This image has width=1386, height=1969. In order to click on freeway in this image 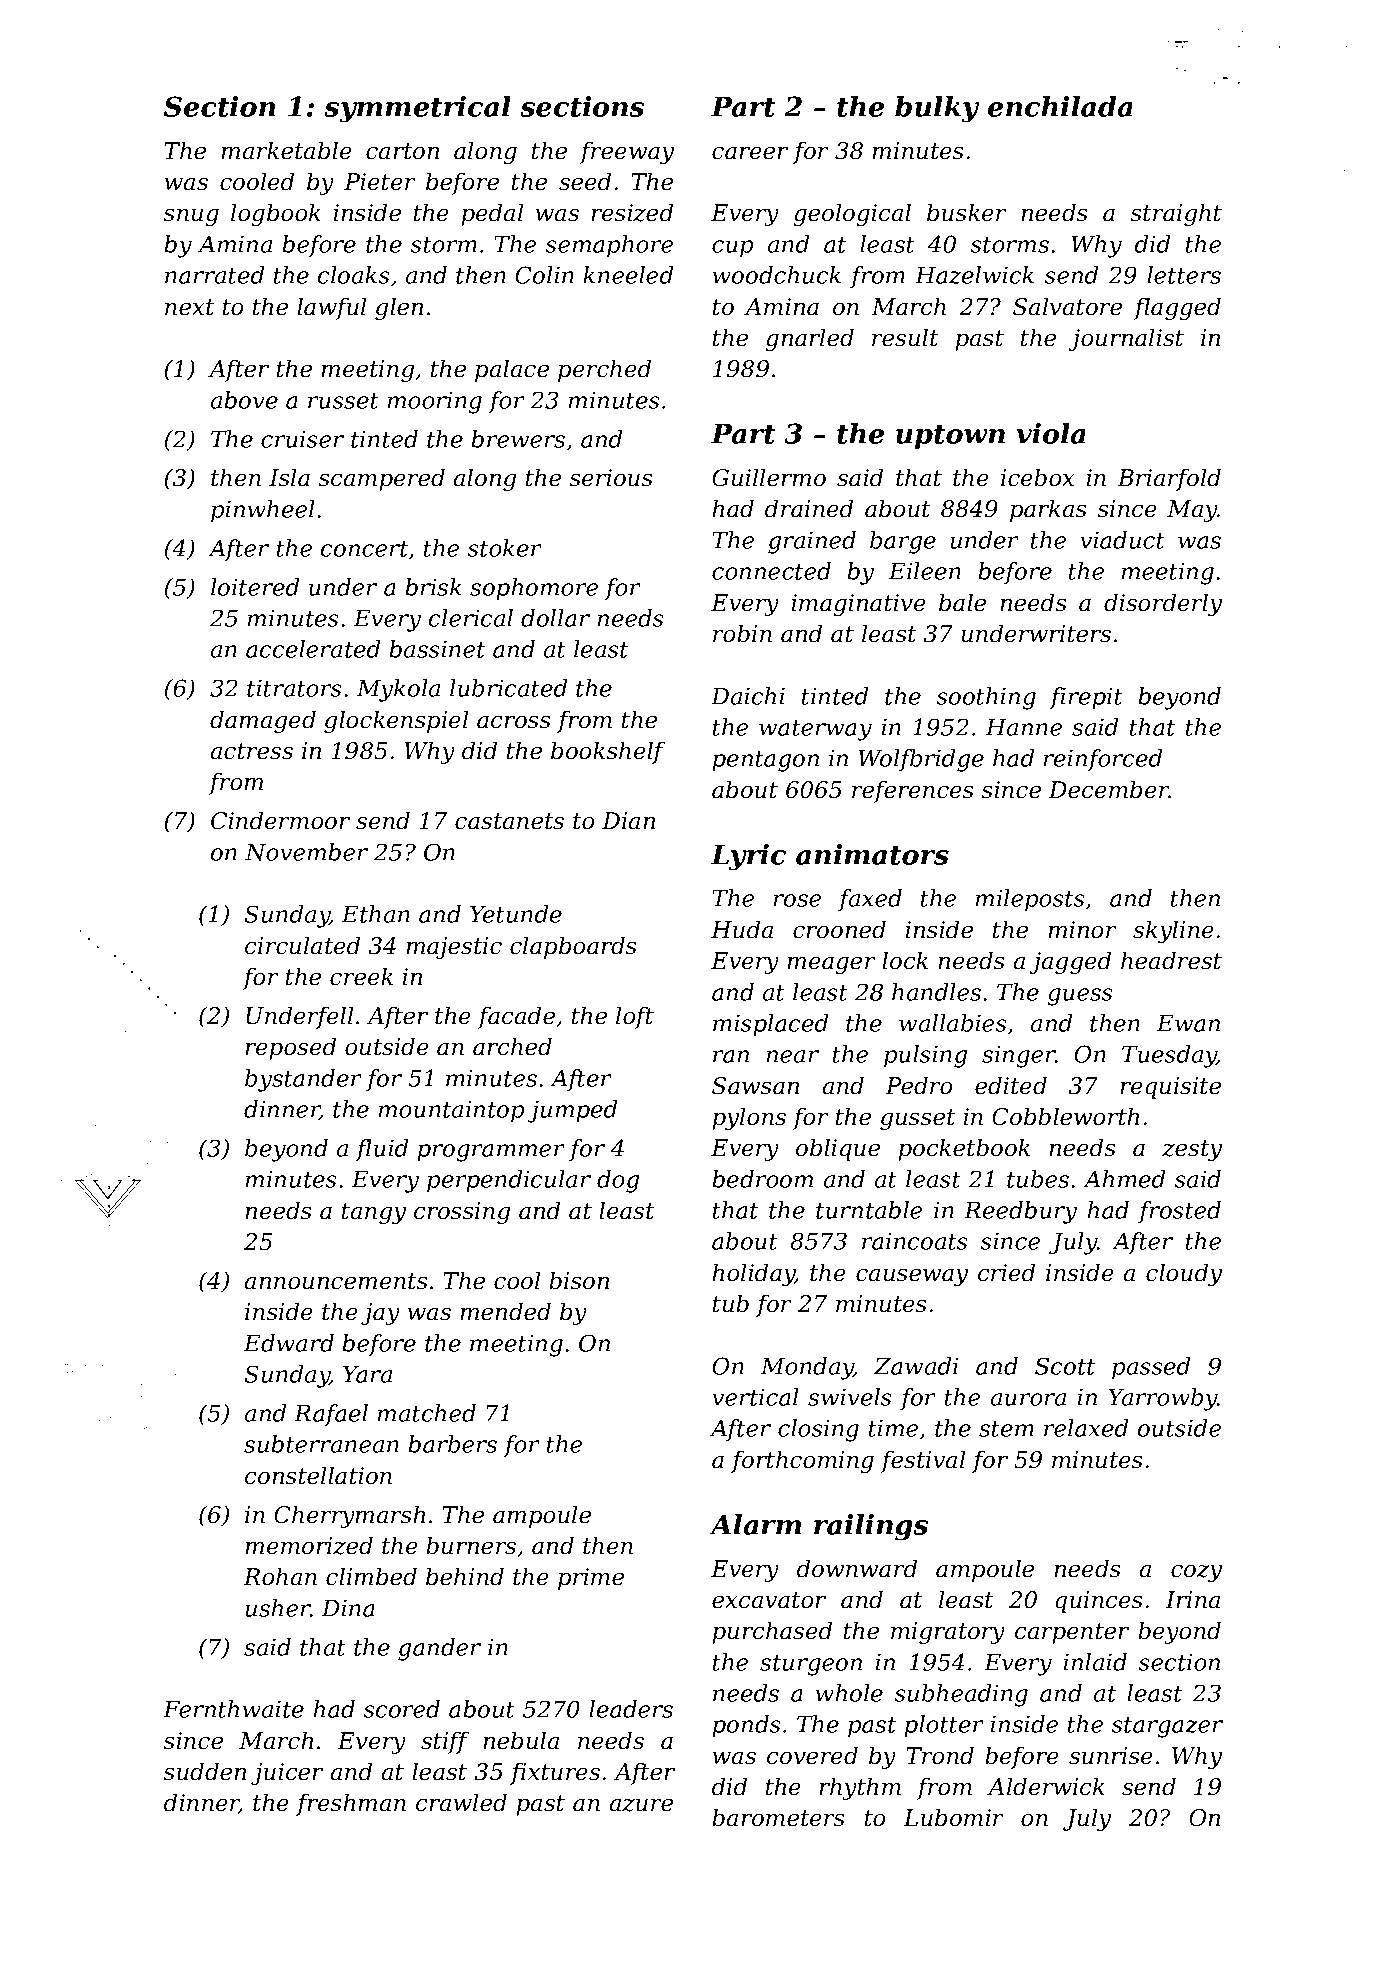, I will do `click(626, 152)`.
